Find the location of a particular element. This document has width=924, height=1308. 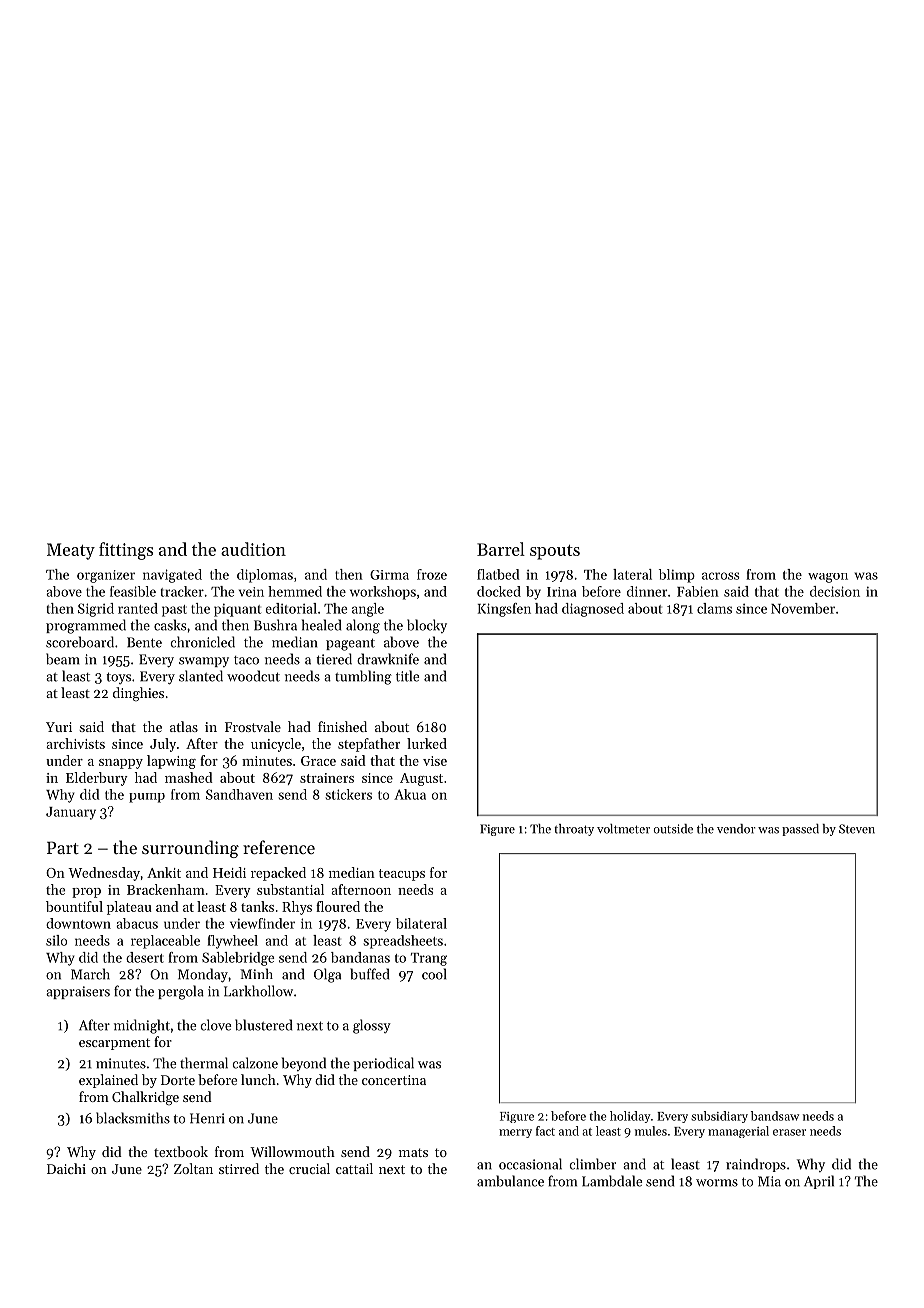

November is located at coordinates (803, 608).
